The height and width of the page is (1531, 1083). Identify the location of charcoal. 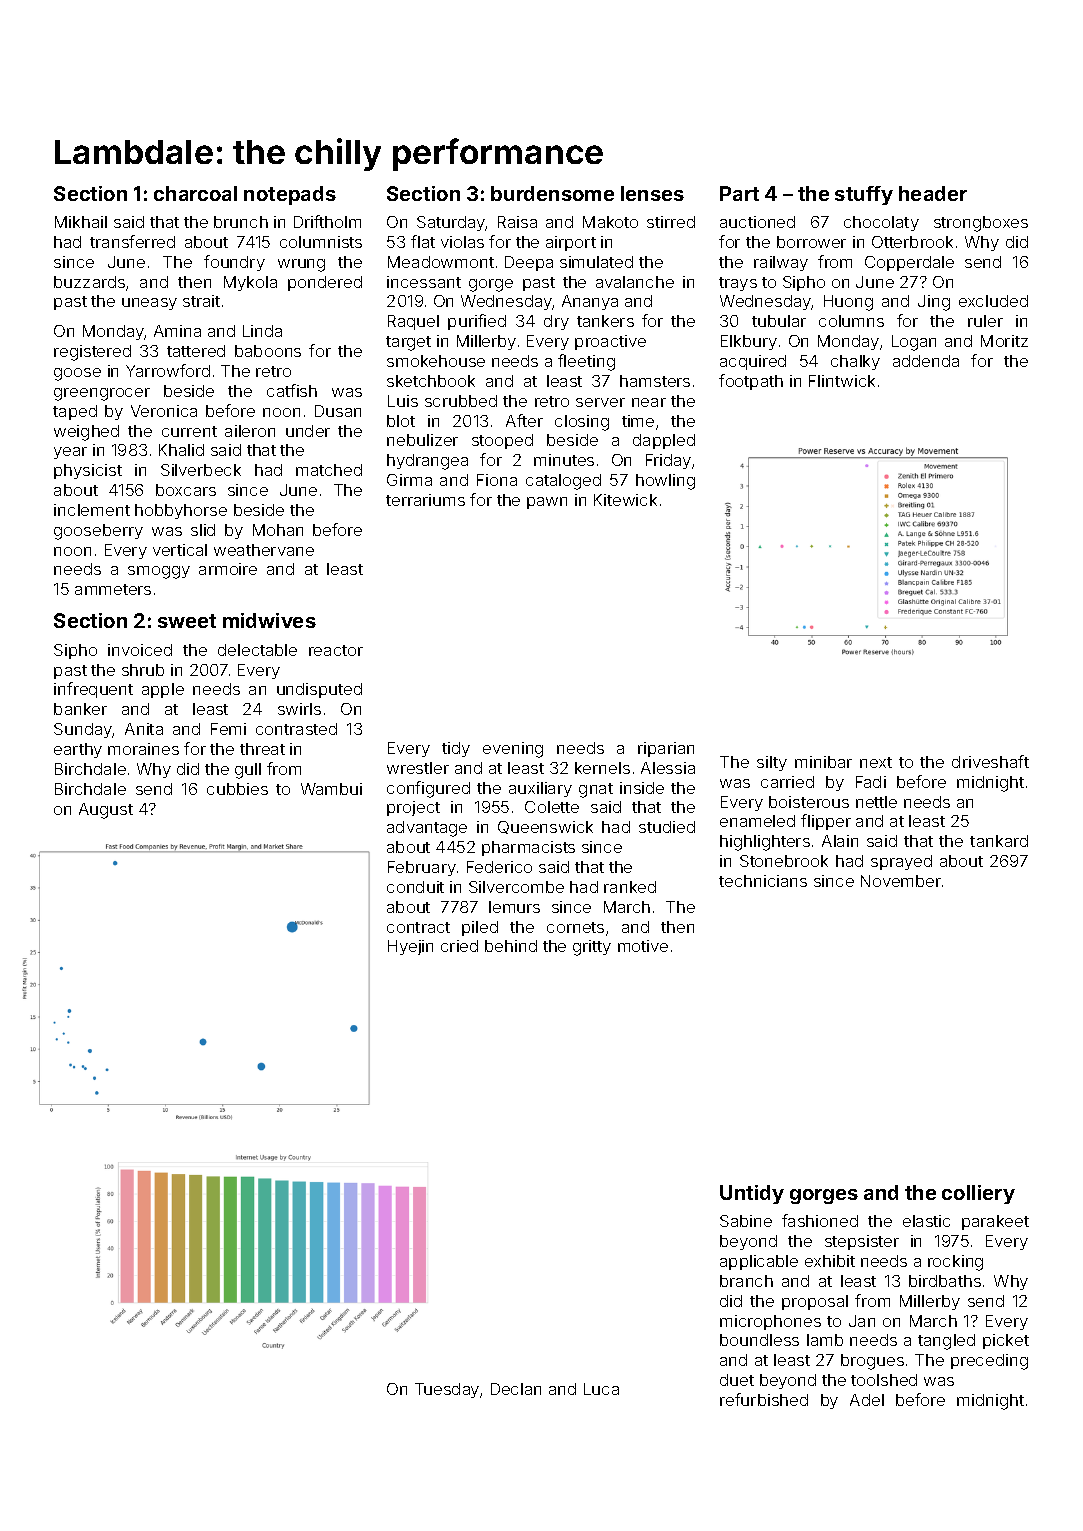
(195, 193).
